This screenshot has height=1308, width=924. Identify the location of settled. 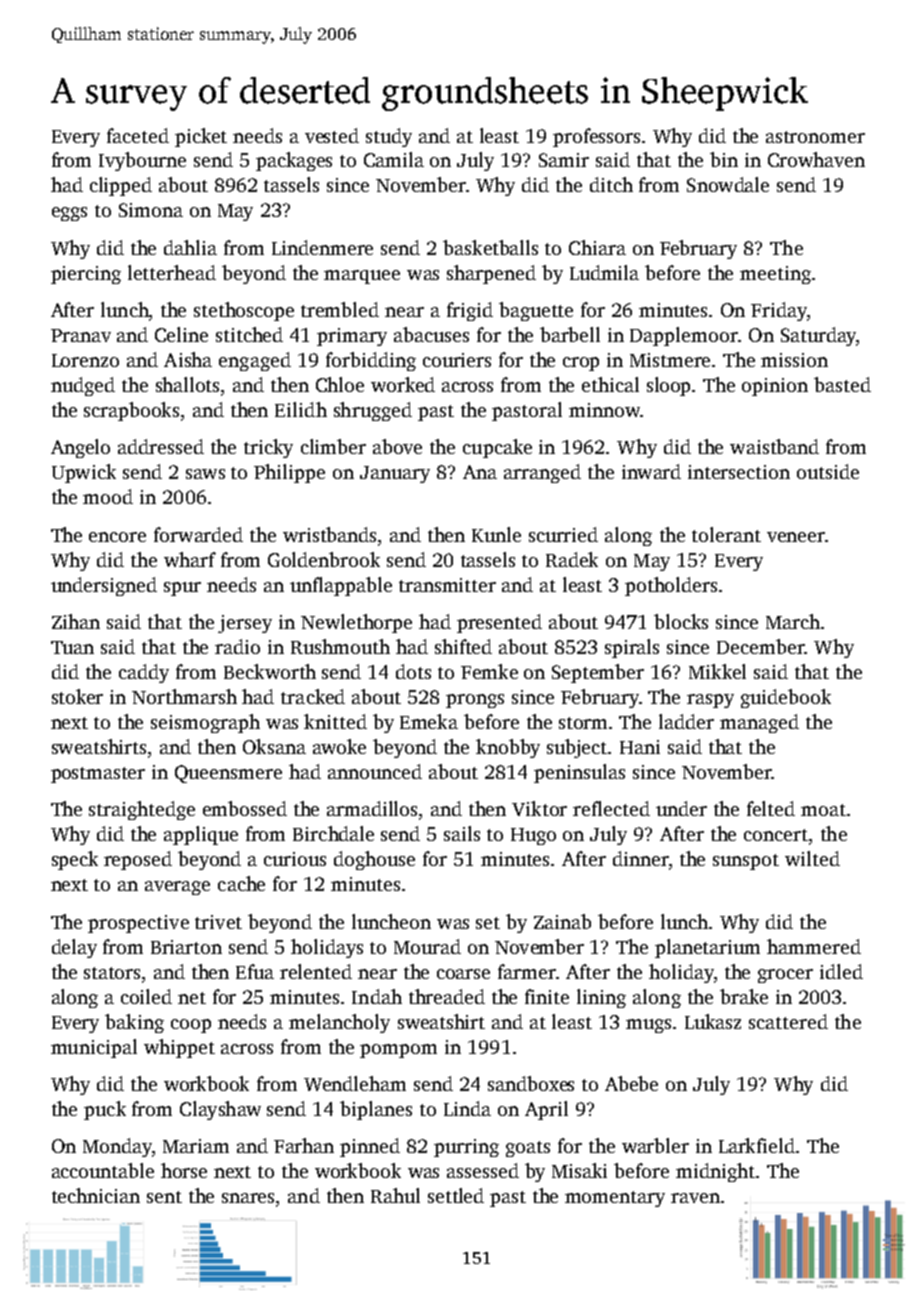
(456, 1195).
